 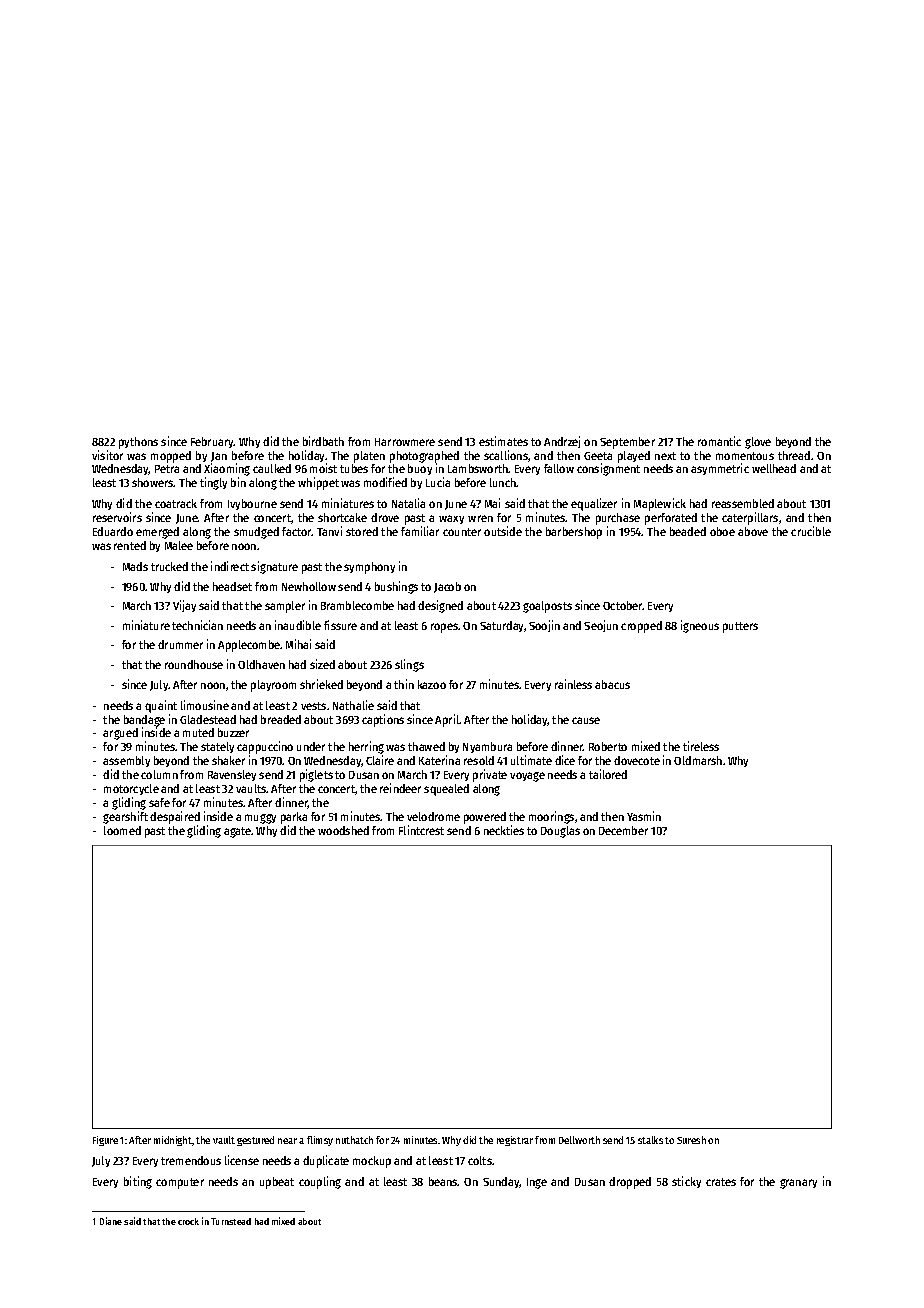 What do you see at coordinates (321, 684) in the screenshot?
I see `shrieked` at bounding box center [321, 684].
